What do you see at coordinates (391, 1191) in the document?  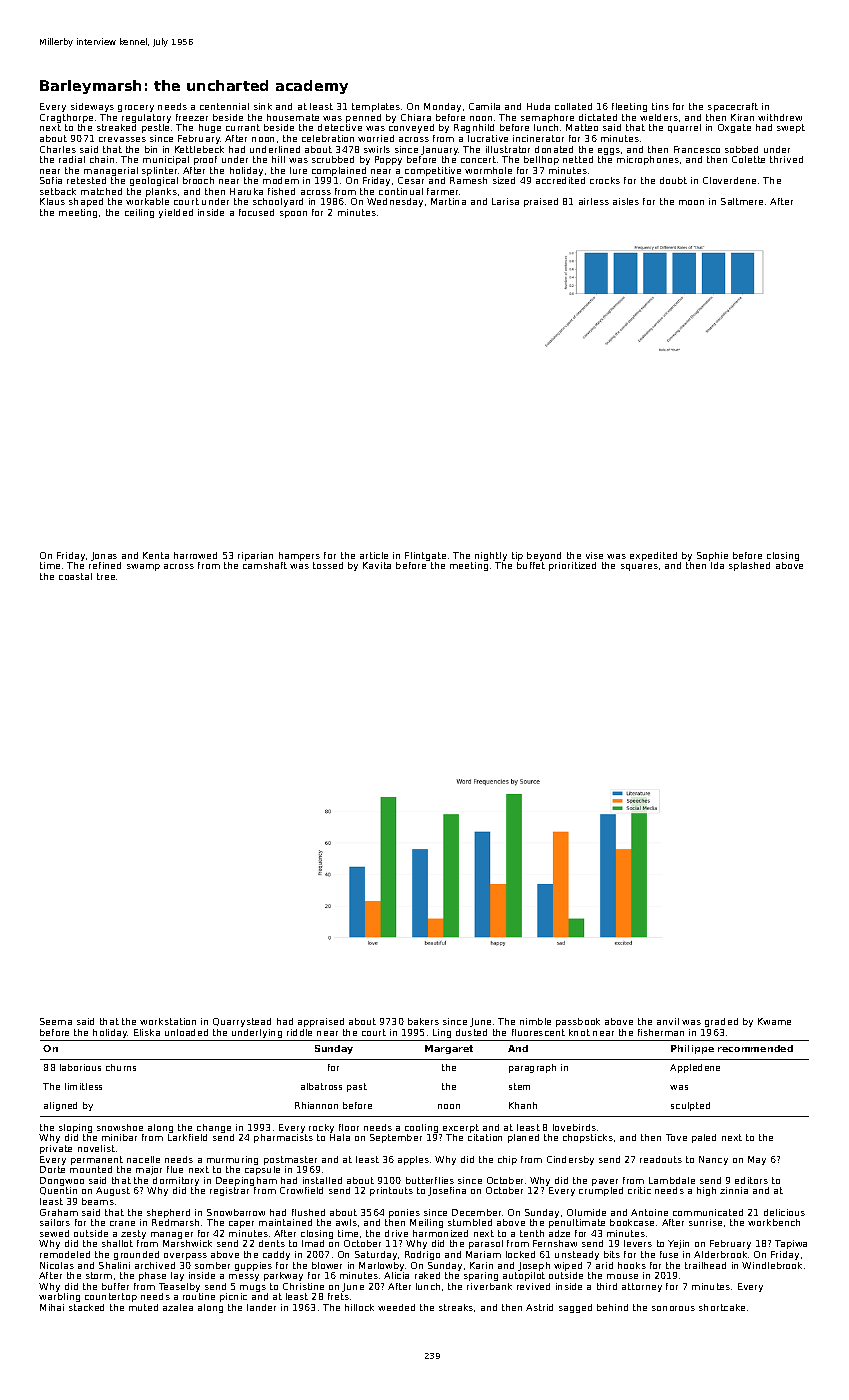 I see `printouts` at bounding box center [391, 1191].
